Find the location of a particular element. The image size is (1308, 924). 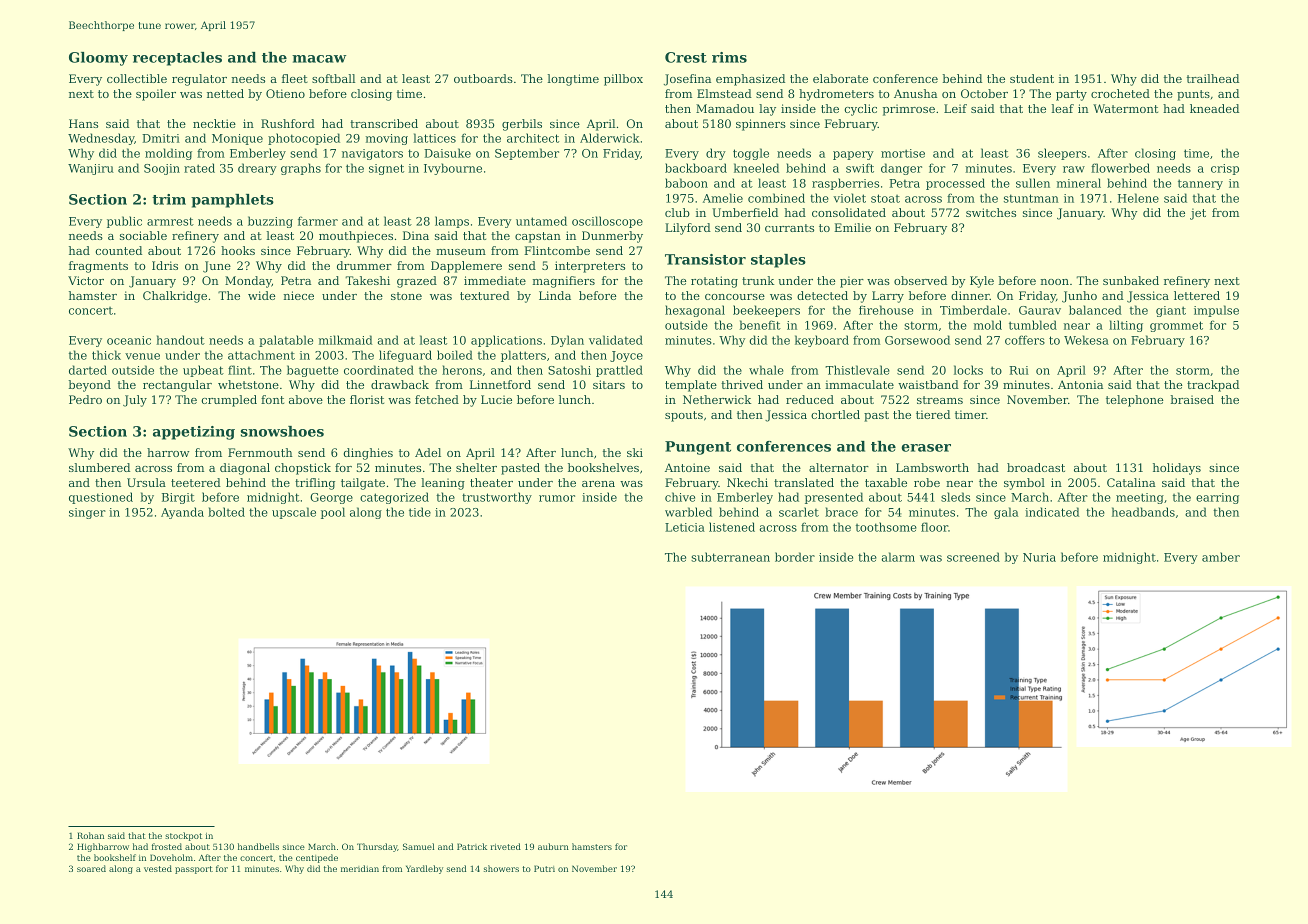

jet is located at coordinates (1198, 214).
